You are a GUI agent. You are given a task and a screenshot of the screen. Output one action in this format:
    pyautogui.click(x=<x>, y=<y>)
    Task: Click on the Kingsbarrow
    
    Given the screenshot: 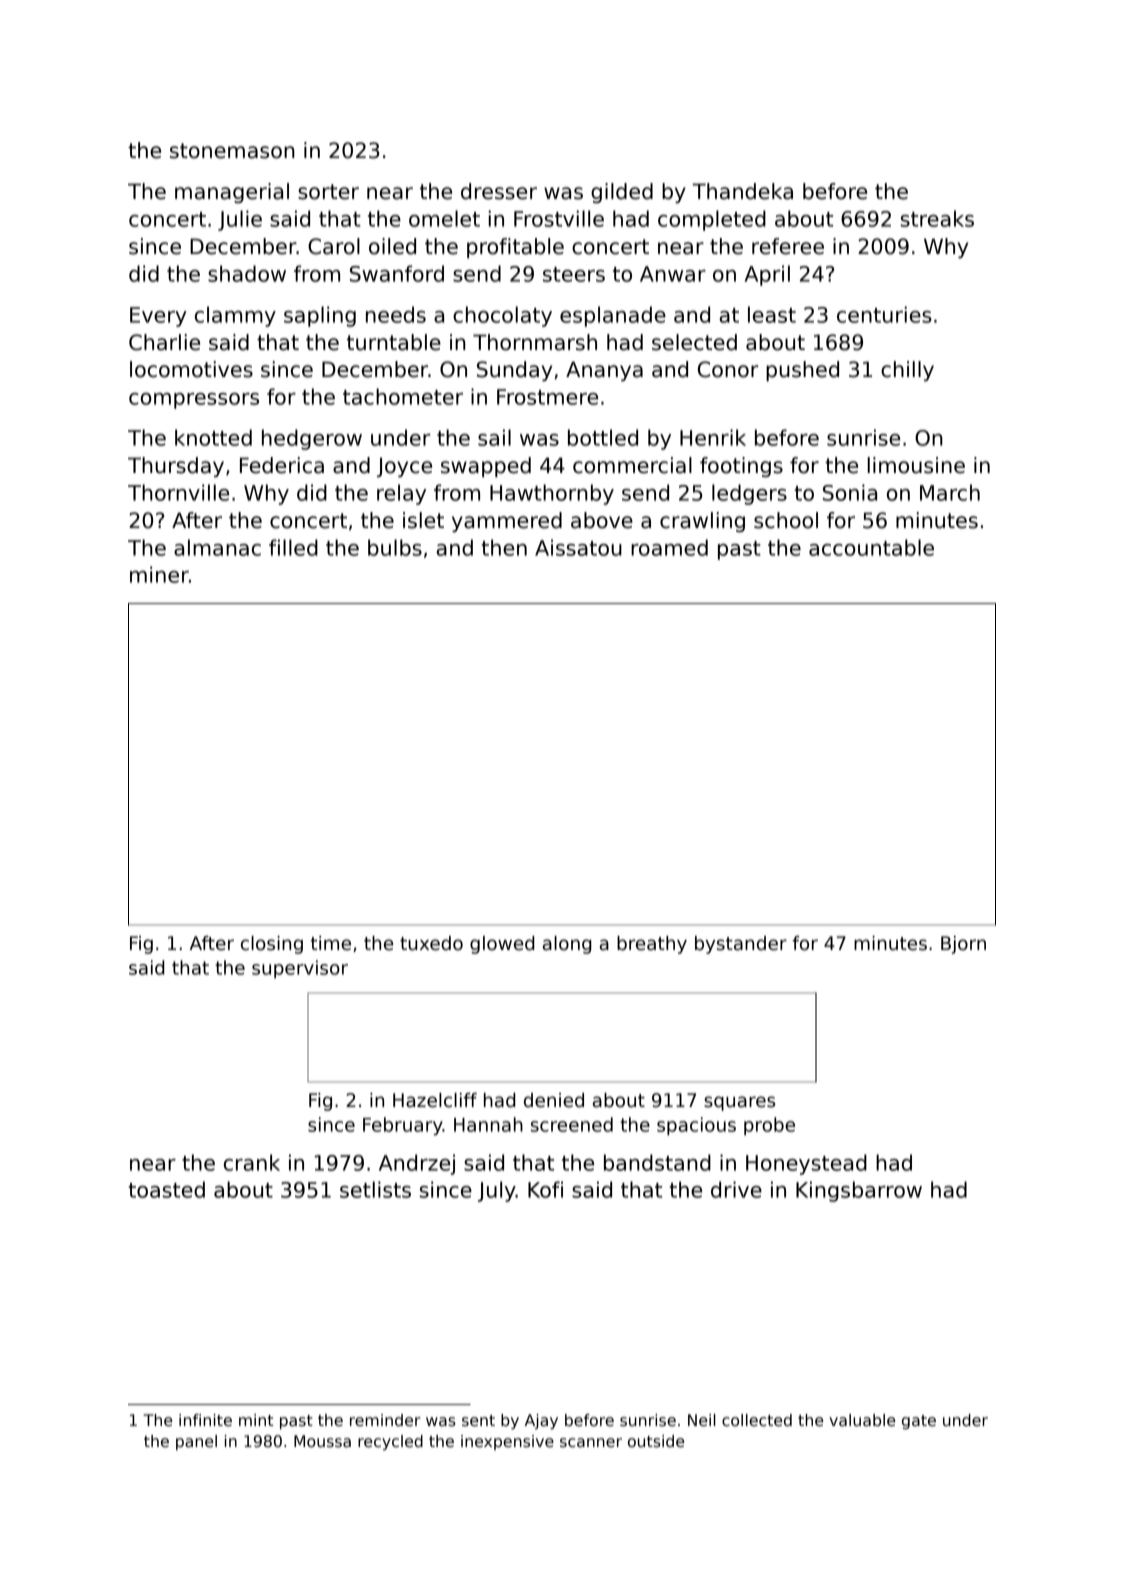 What is the action you would take?
    pyautogui.click(x=859, y=1191)
